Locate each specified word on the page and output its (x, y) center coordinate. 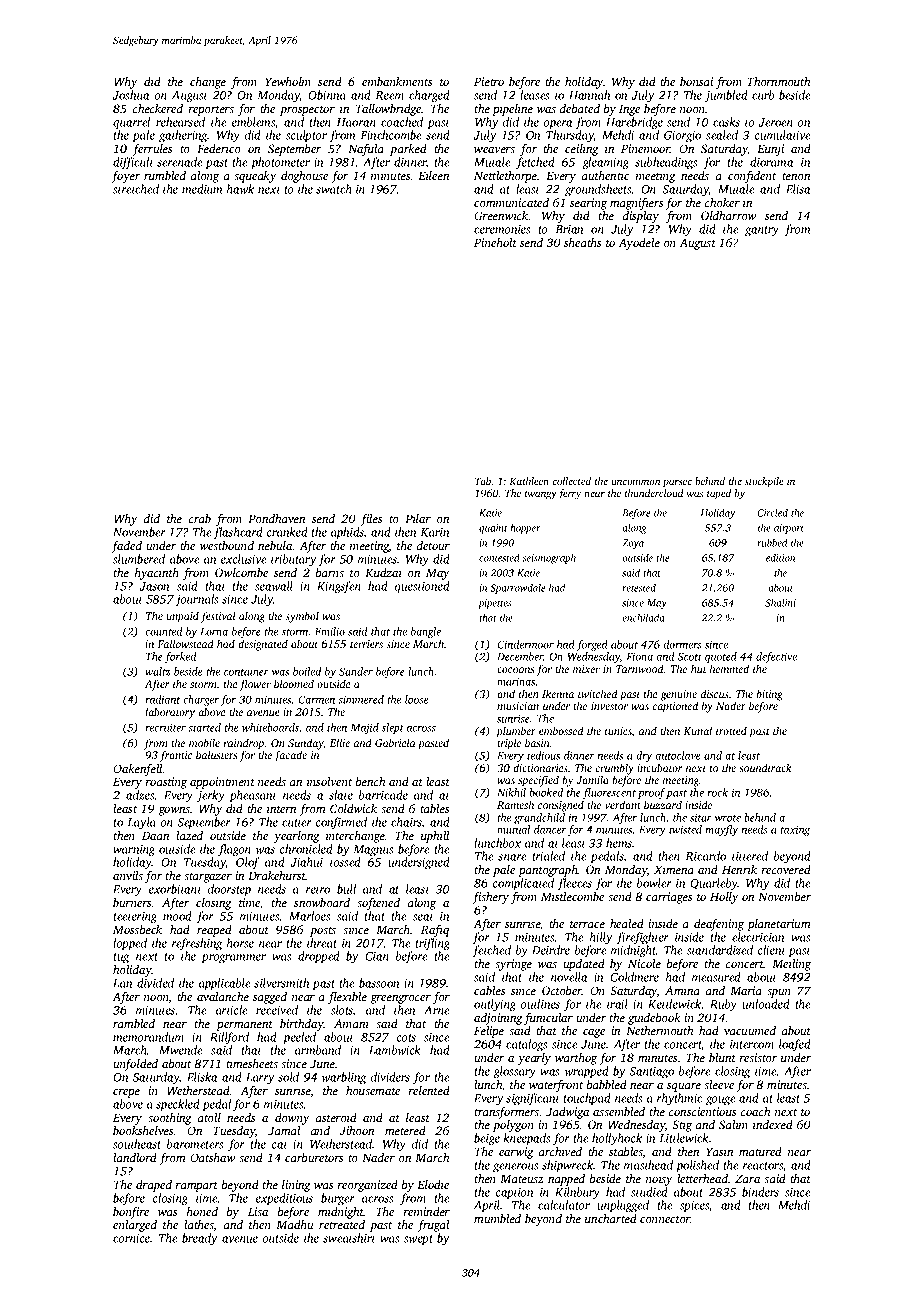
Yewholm (288, 81)
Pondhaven (276, 518)
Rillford (229, 1038)
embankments (397, 81)
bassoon (379, 983)
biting (769, 695)
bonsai (696, 81)
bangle (426, 632)
